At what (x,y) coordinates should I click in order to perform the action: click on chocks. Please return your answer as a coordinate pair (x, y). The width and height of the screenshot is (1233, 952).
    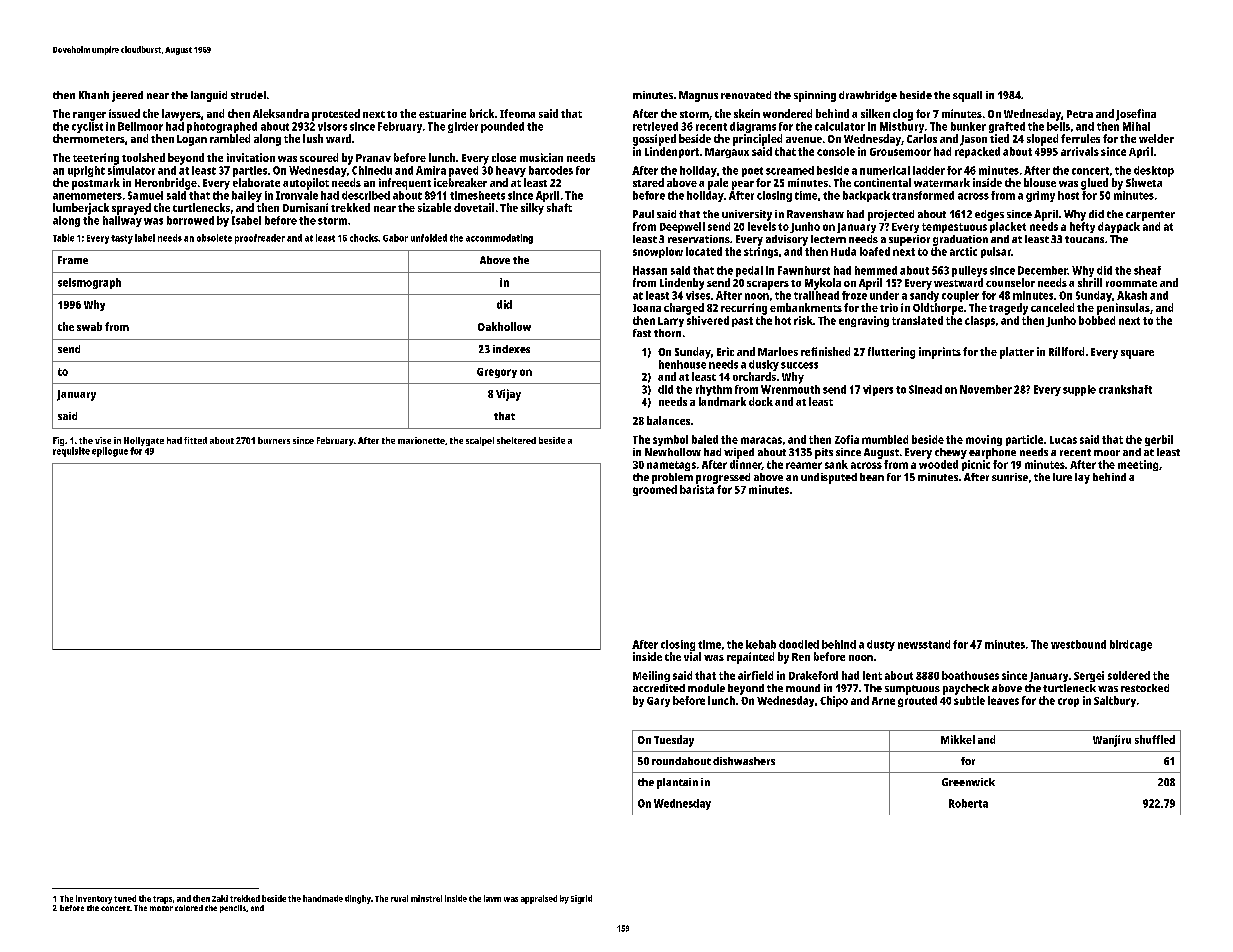
    Looking at the image, I should click on (364, 238).
